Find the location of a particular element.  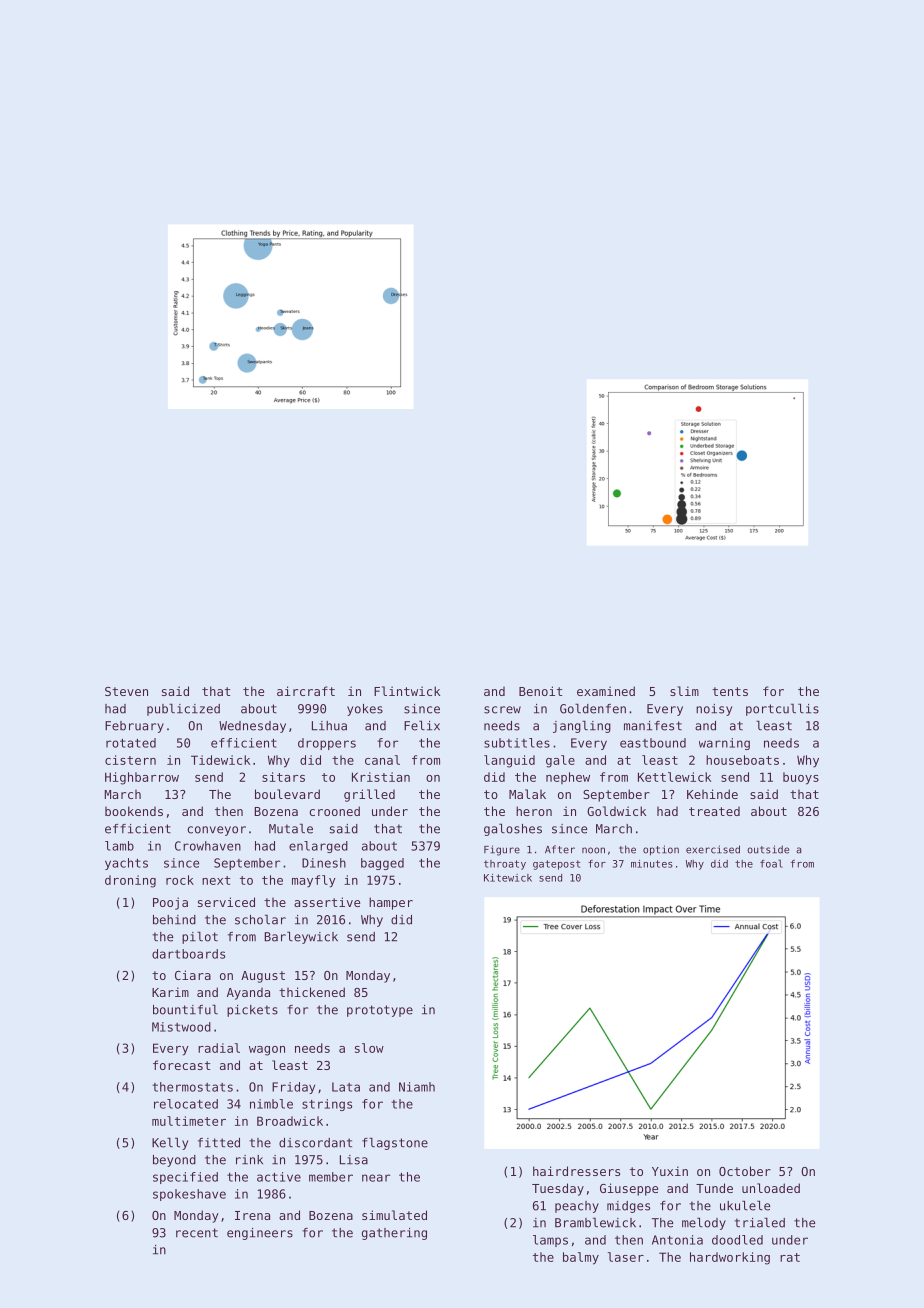

Kitewick is located at coordinates (508, 878).
